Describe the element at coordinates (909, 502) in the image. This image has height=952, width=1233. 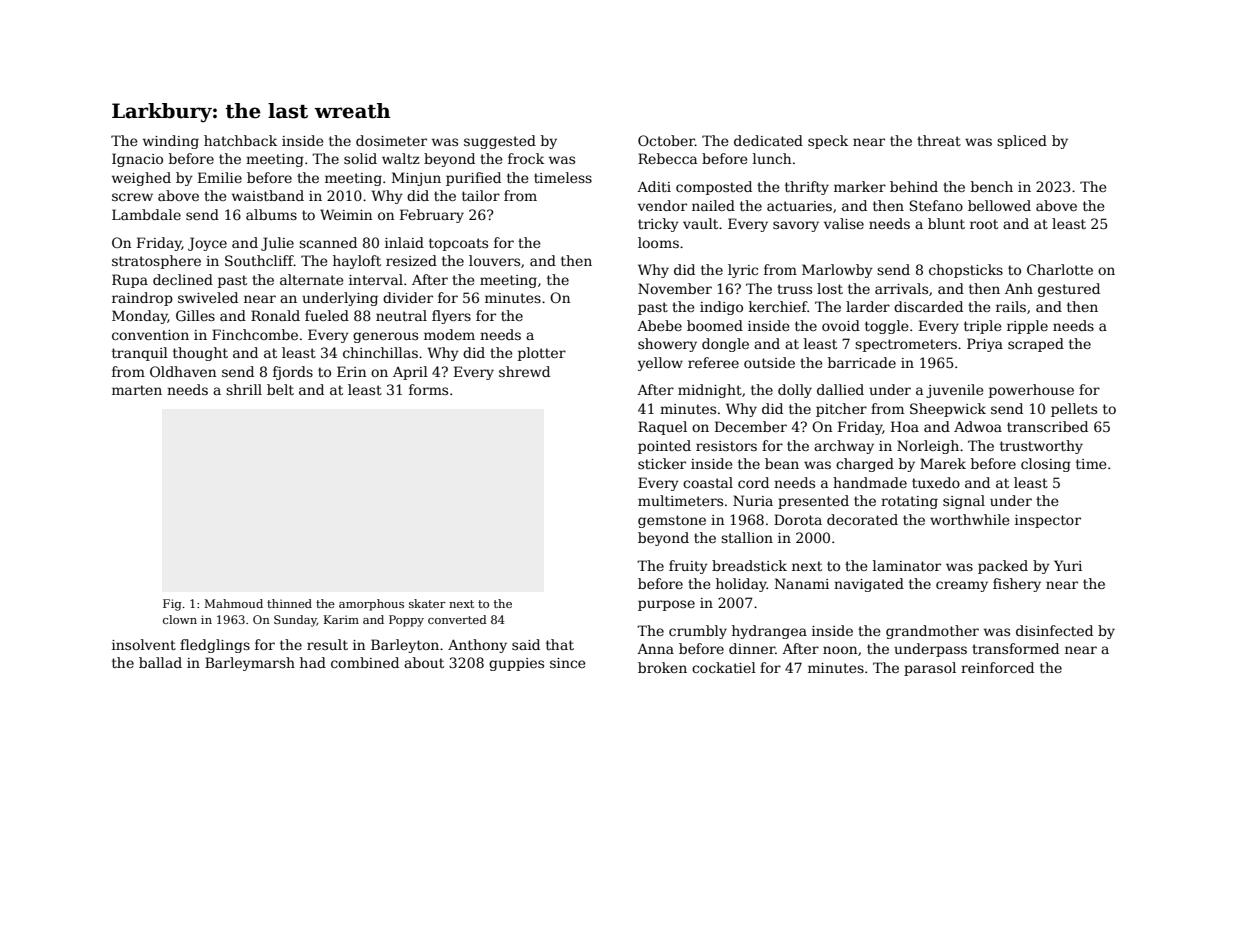
I see `rotating` at that location.
